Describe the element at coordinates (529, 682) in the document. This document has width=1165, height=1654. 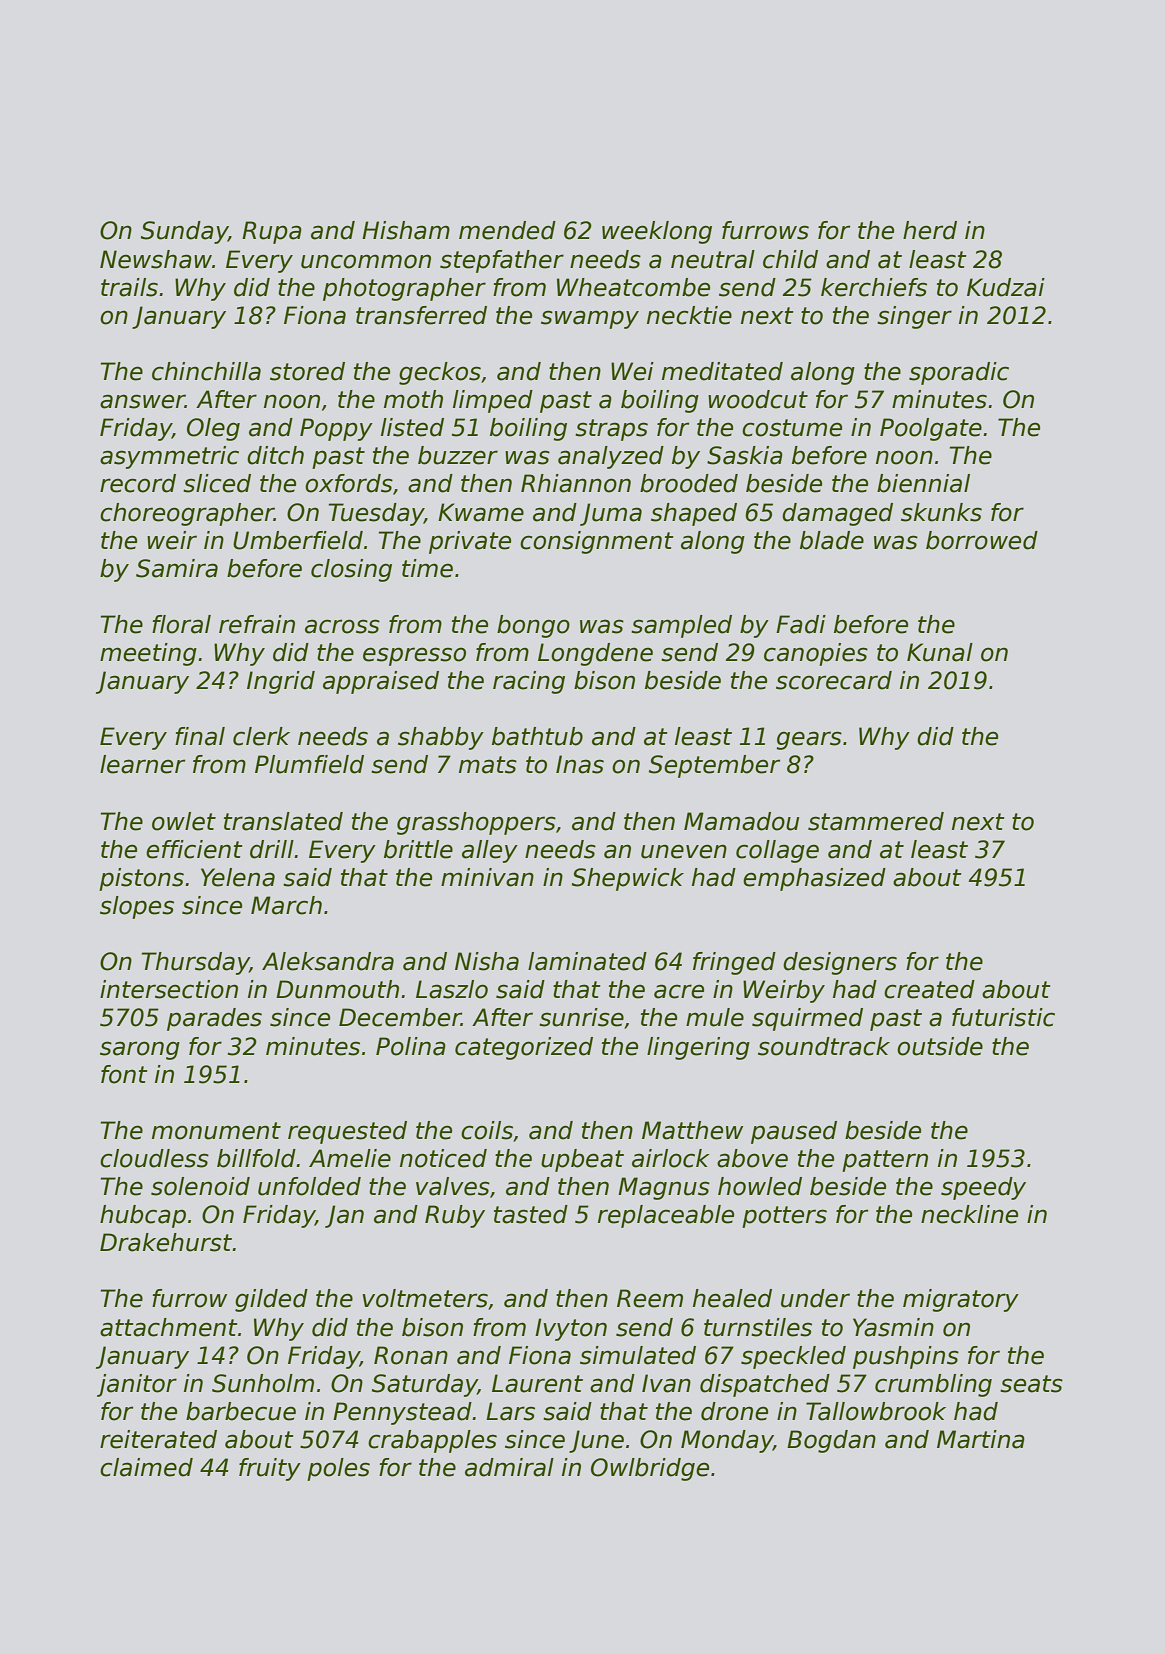
I see `racing` at that location.
